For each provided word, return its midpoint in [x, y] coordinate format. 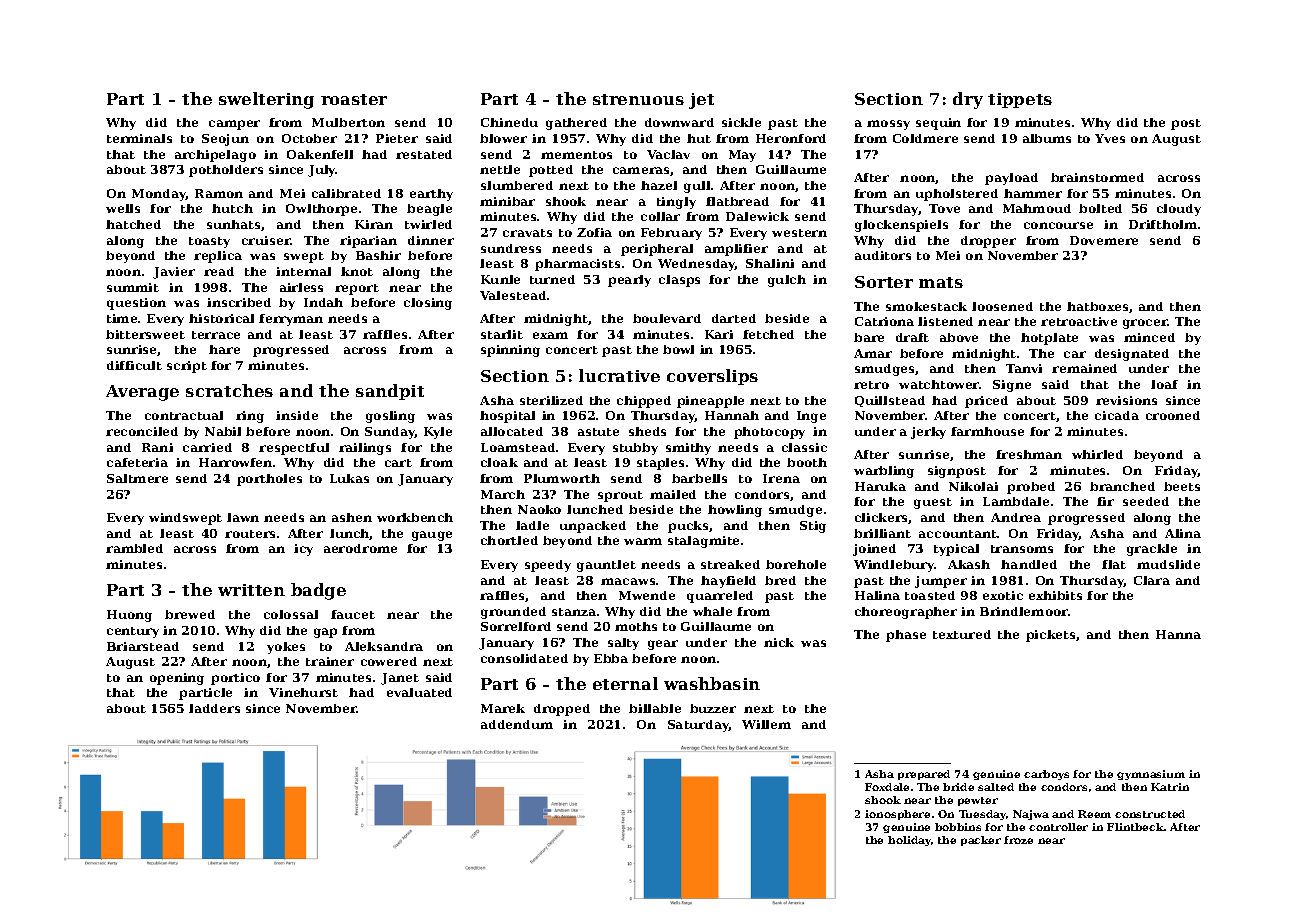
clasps [679, 281]
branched [1122, 486]
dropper [988, 242]
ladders [214, 708]
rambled [134, 548]
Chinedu [509, 122]
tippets [1020, 100]
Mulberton [348, 122]
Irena [781, 478]
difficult [134, 365]
